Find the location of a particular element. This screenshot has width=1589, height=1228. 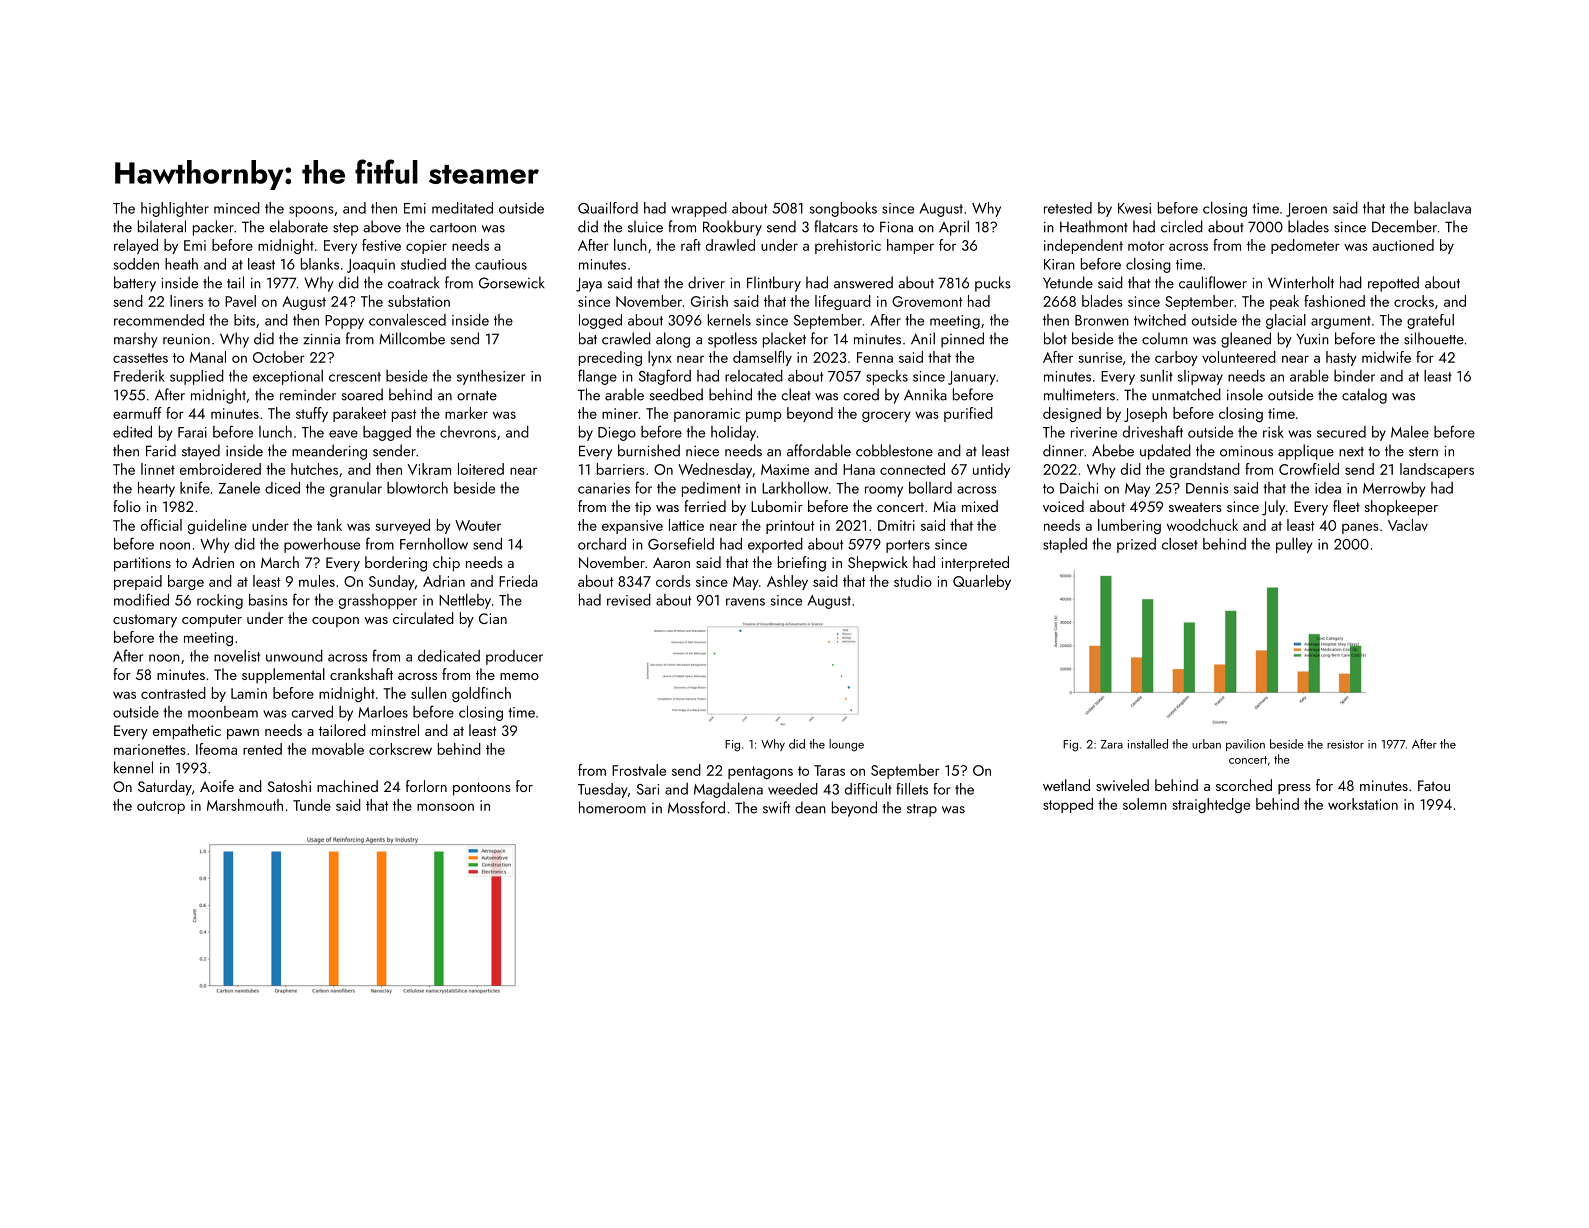

circled is located at coordinates (1182, 226).
